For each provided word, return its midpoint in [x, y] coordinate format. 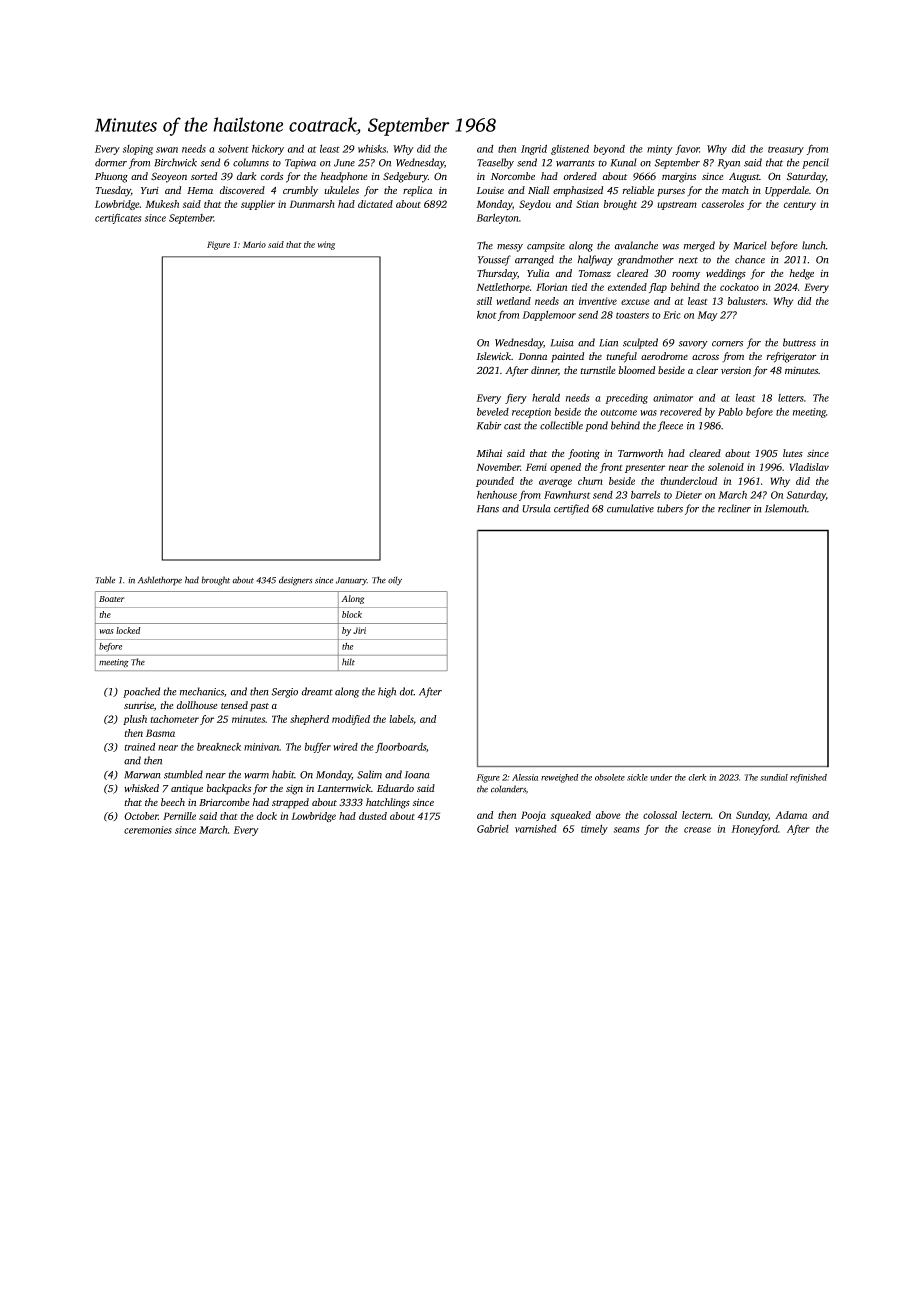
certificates [118, 218]
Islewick [493, 356]
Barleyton [497, 219]
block [352, 614]
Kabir [489, 425]
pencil [815, 163]
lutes [793, 453]
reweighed [559, 778]
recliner [734, 508]
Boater [112, 599]
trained [139, 747]
